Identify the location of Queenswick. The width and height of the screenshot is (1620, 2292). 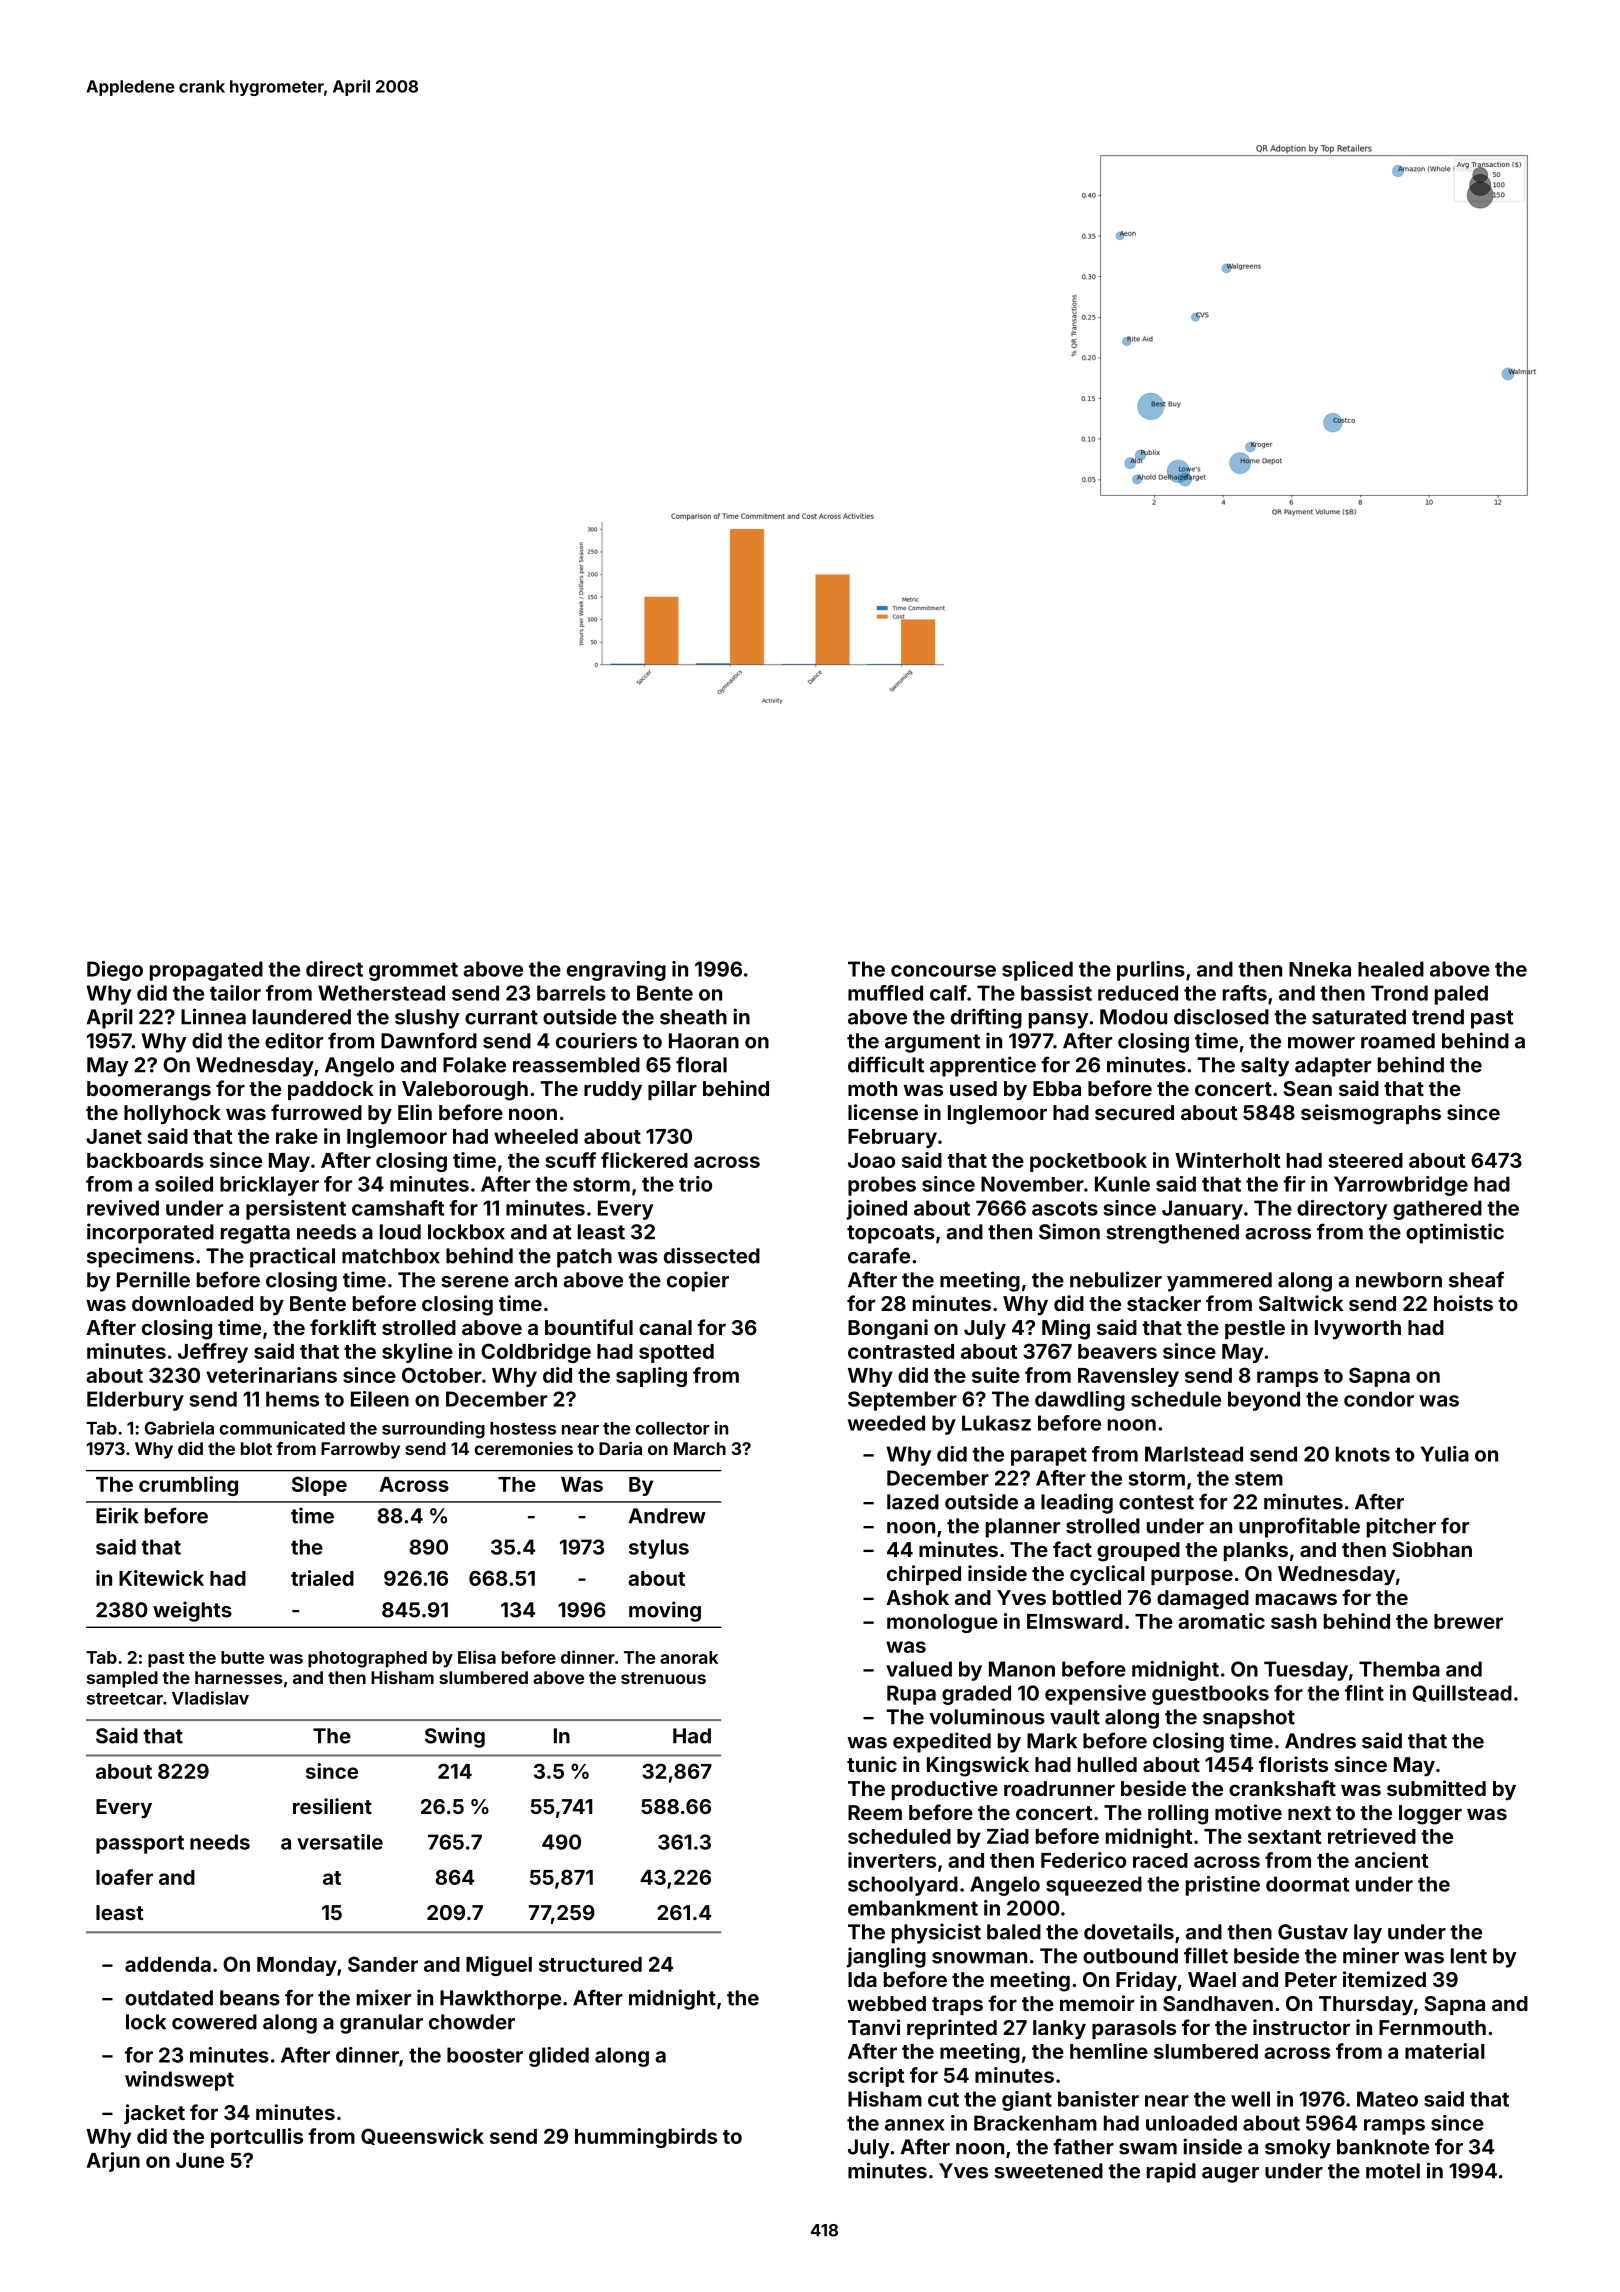
(422, 2136).
